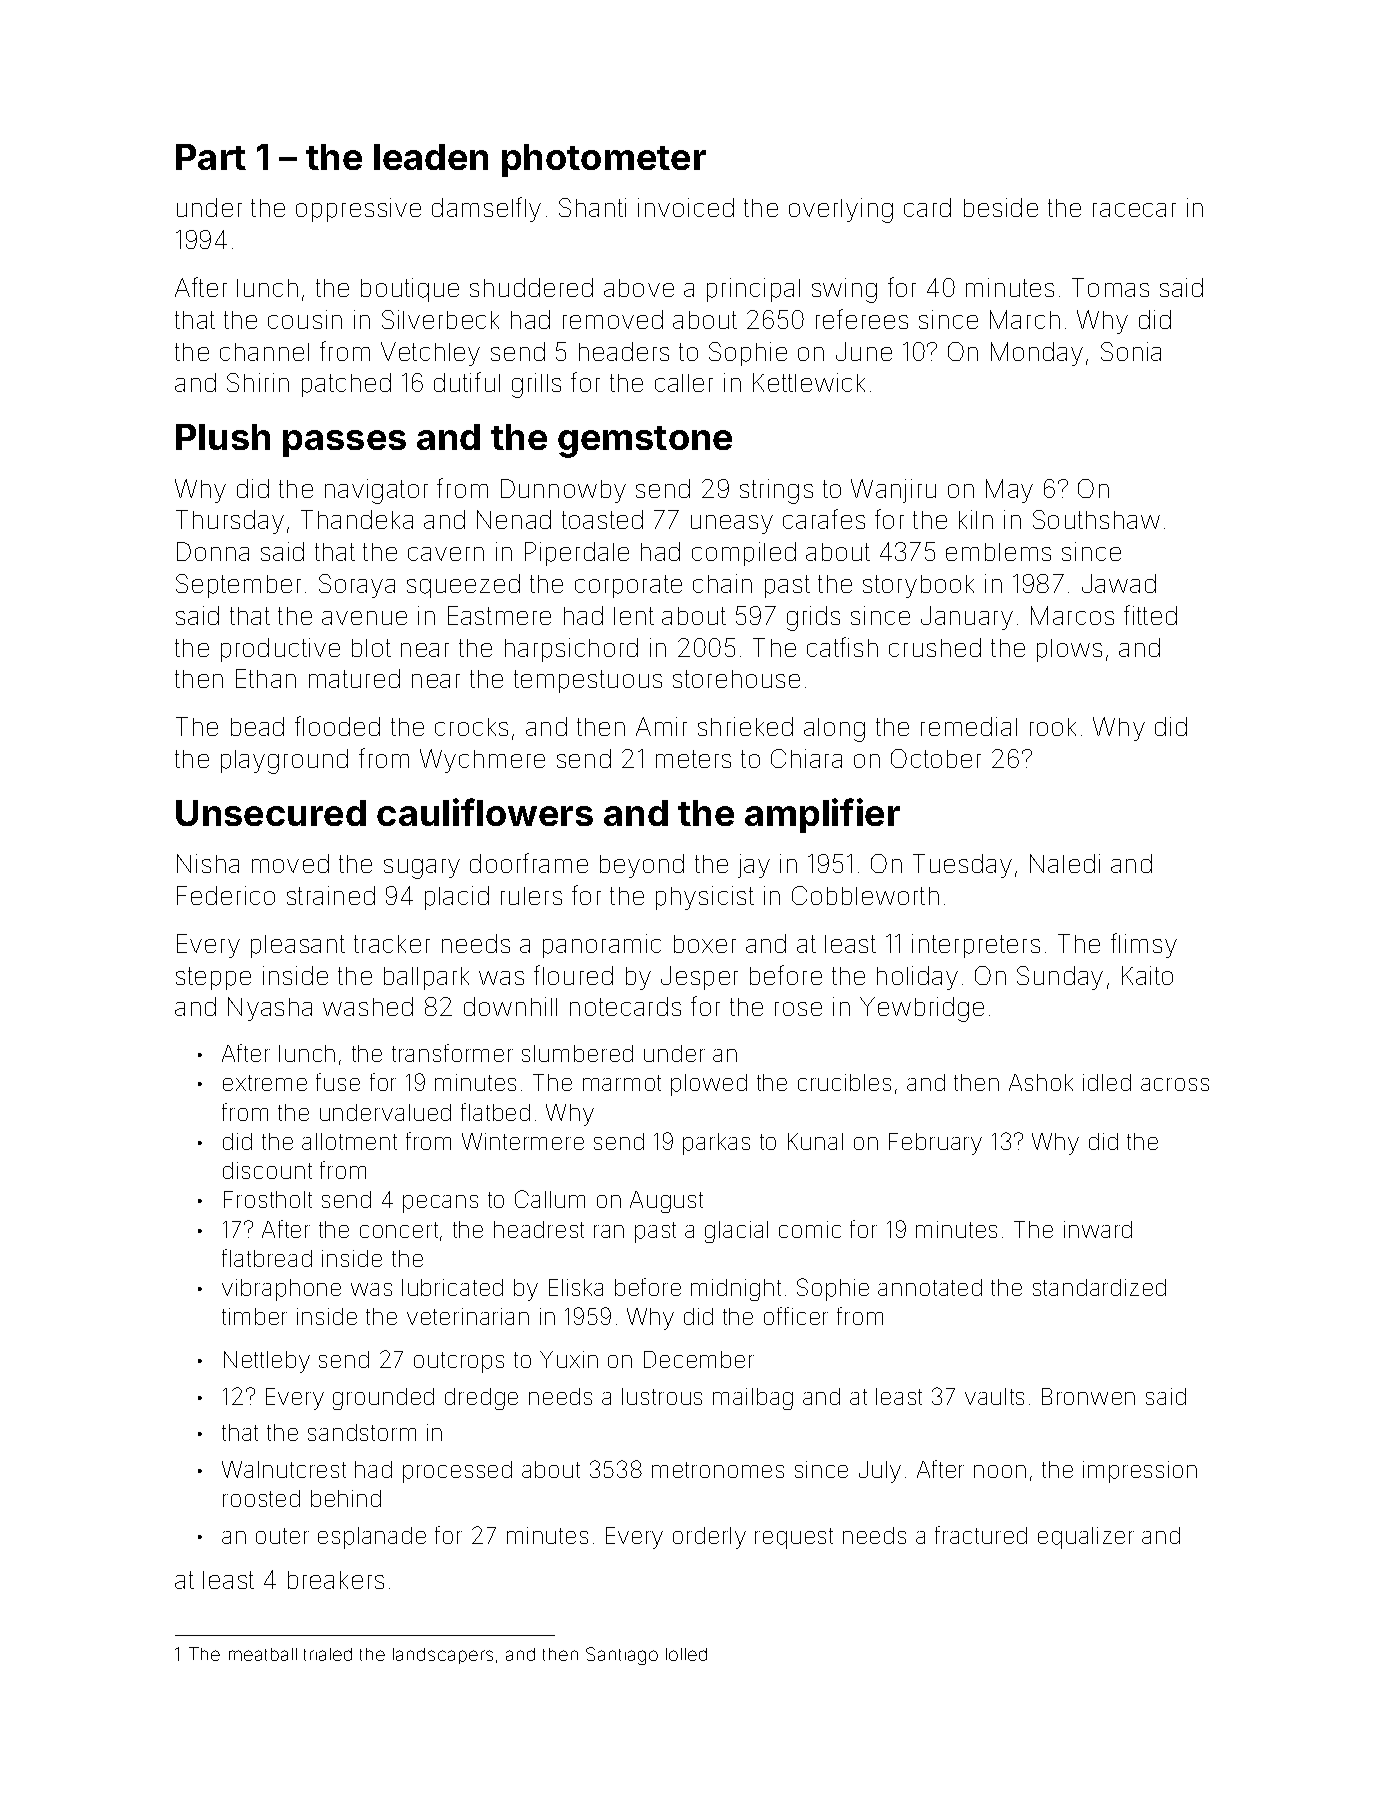  What do you see at coordinates (328, 1654) in the page?
I see `trialed` at bounding box center [328, 1654].
